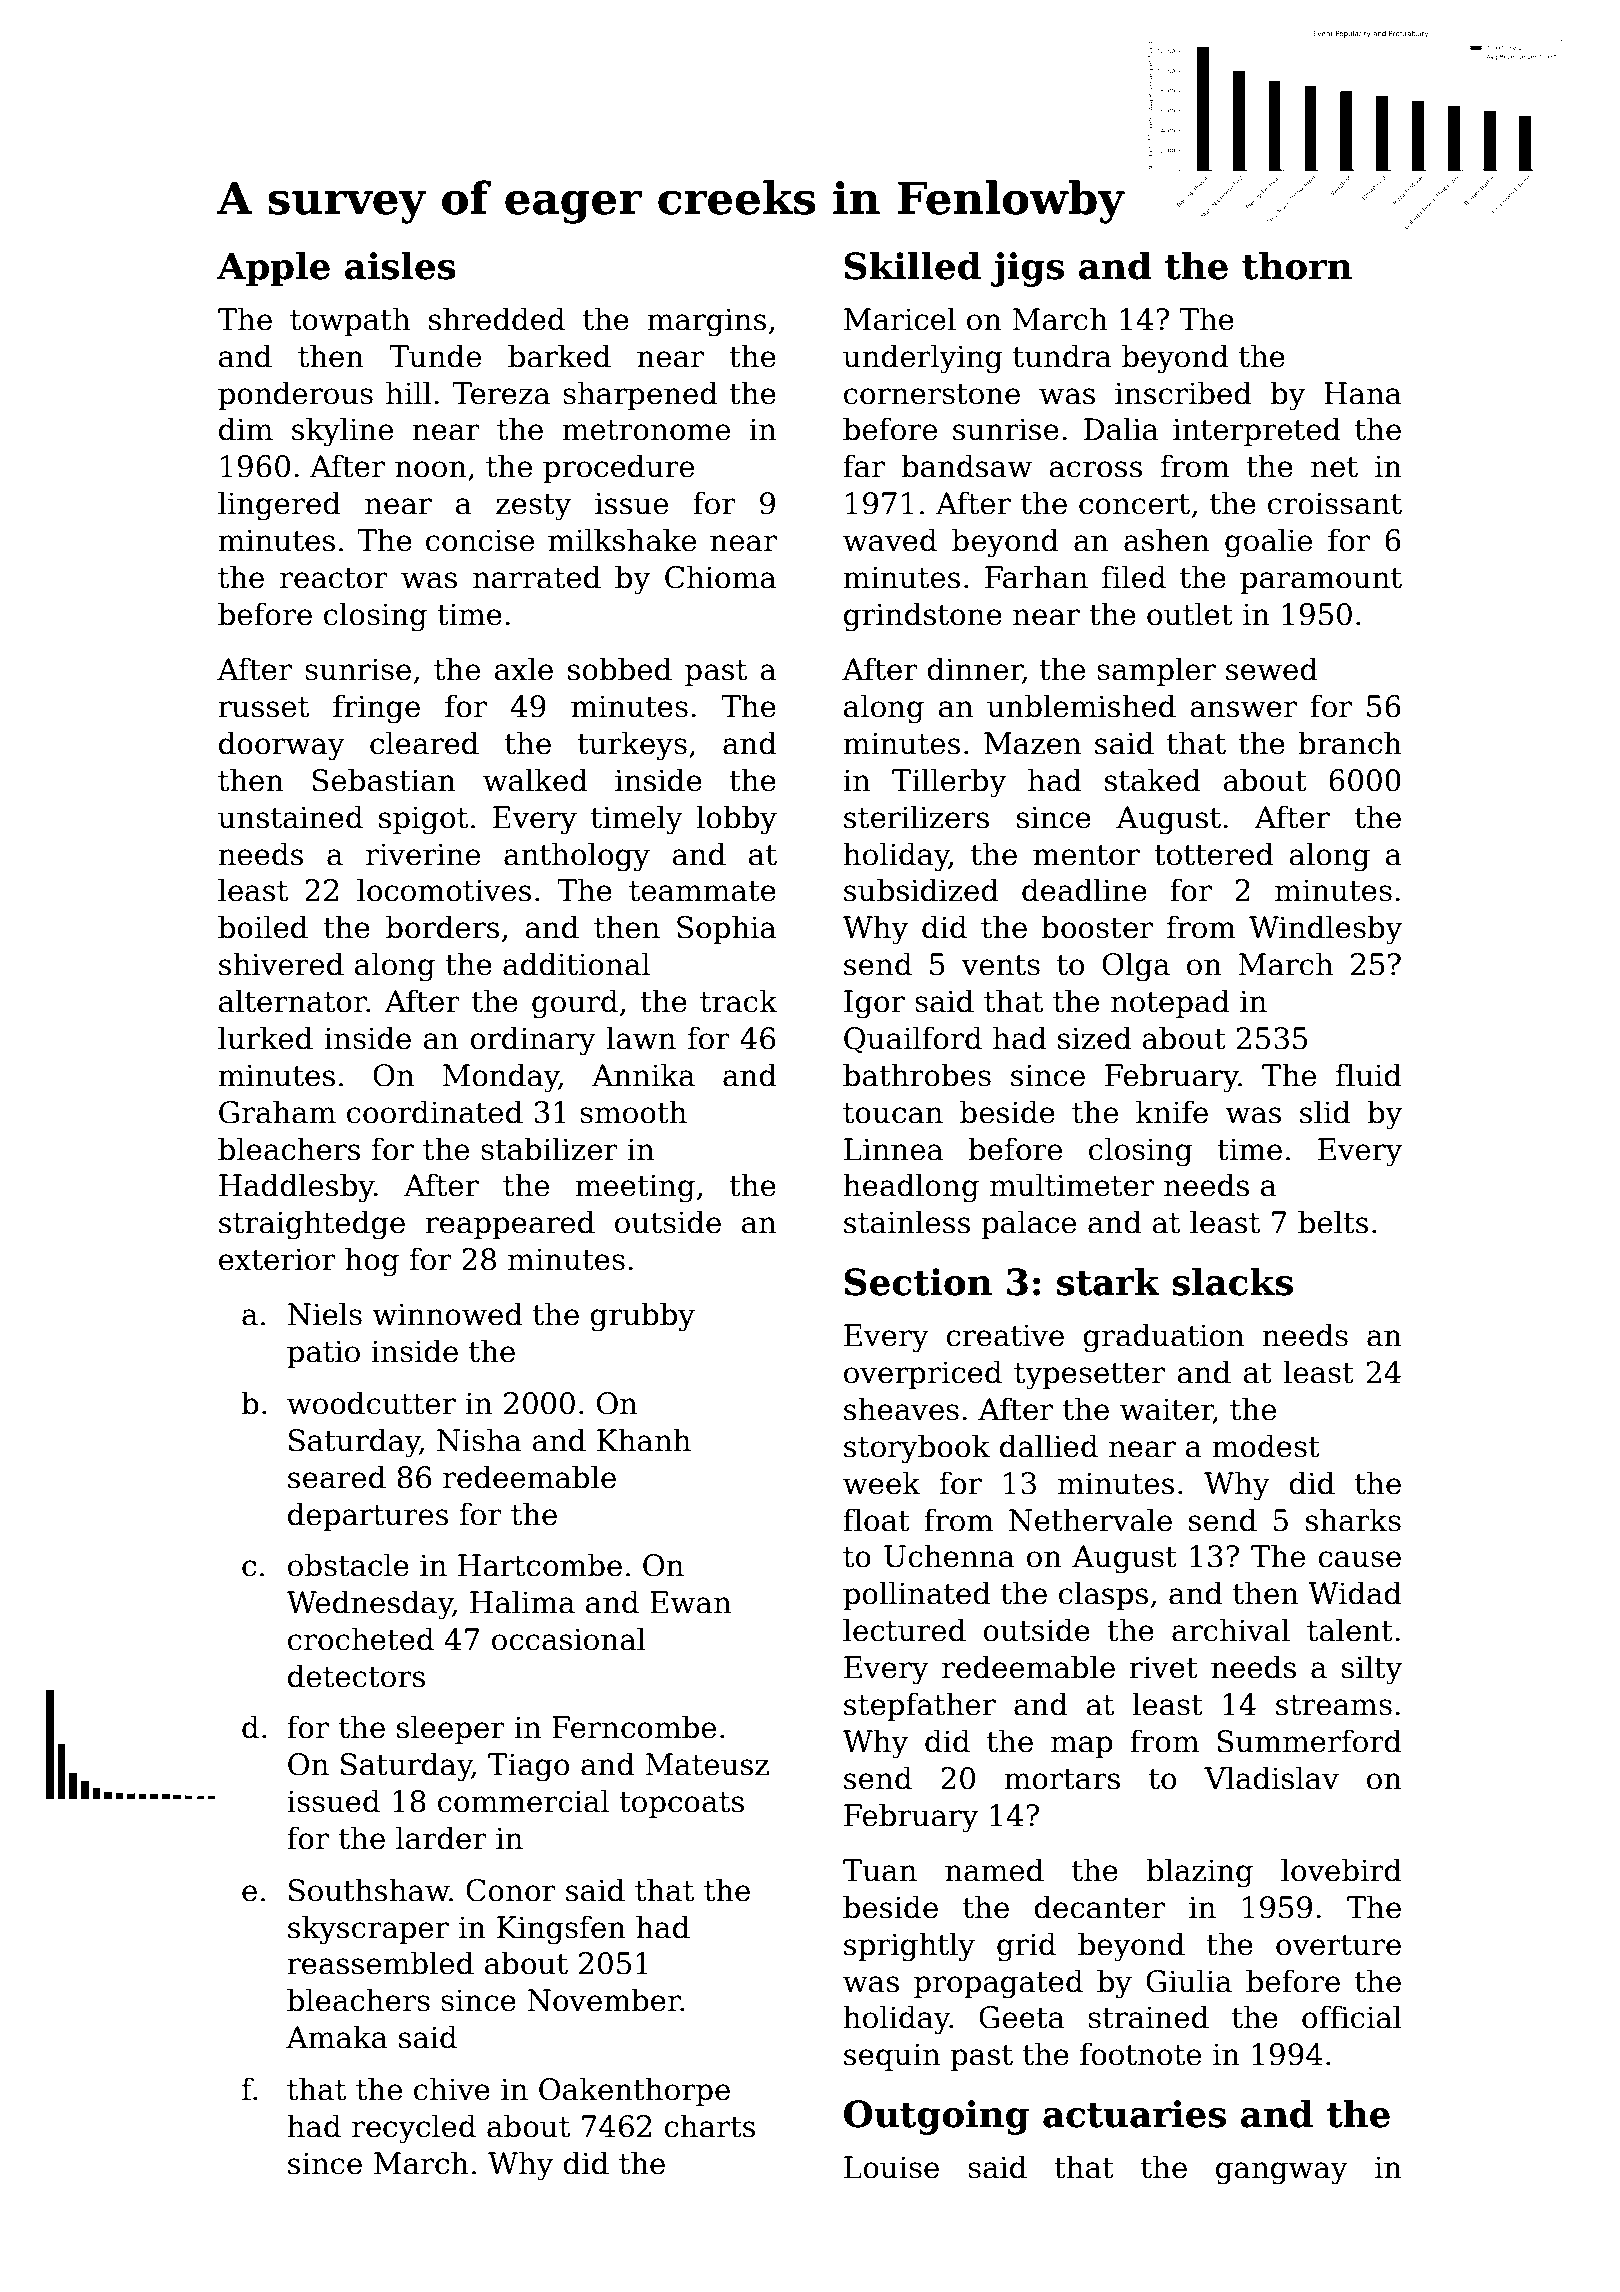  Describe the element at coordinates (913, 265) in the screenshot. I see `Skilled` at that location.
